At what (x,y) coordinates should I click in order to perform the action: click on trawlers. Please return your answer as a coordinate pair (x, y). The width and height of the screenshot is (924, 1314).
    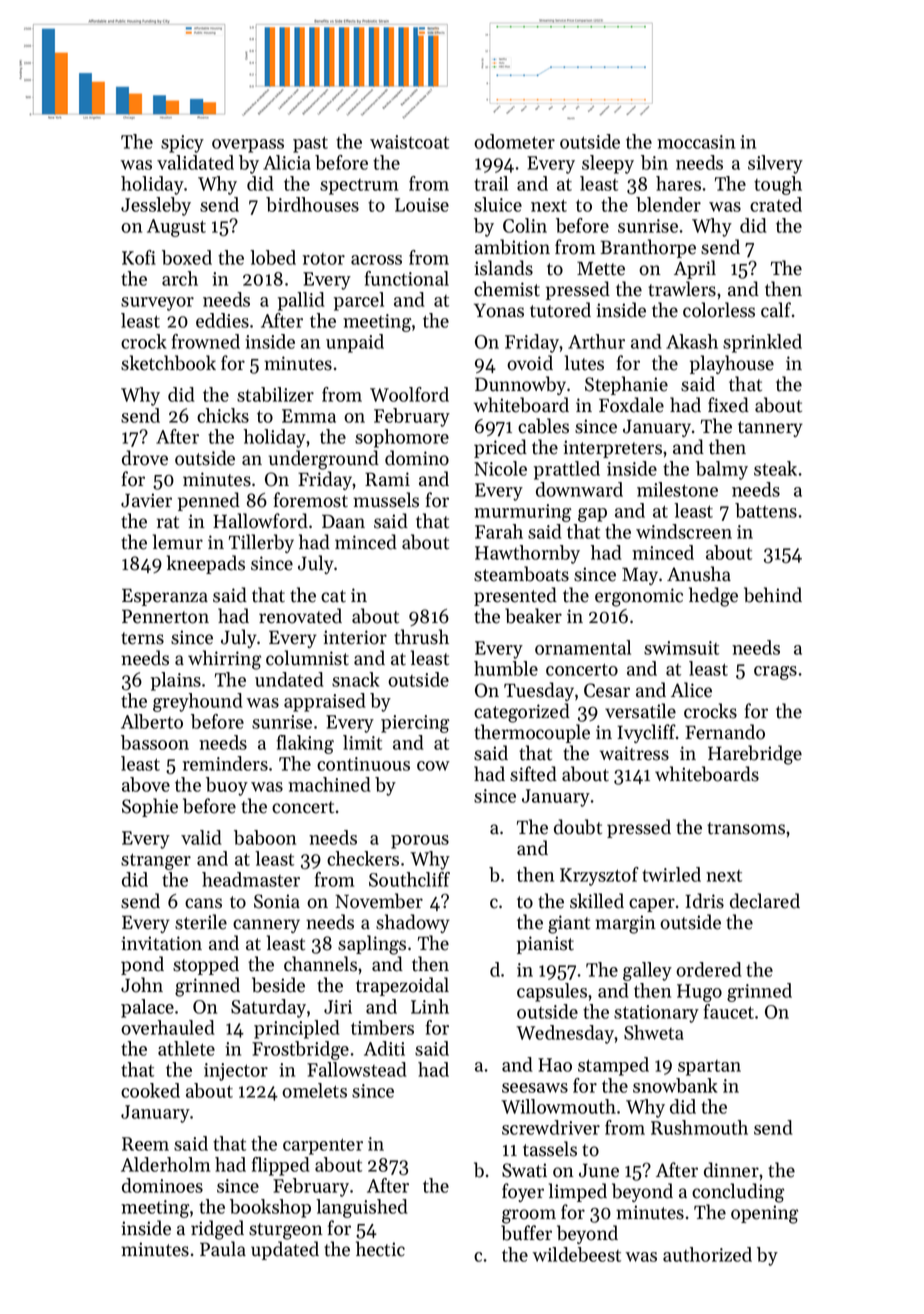
    Looking at the image, I should click on (682, 289).
